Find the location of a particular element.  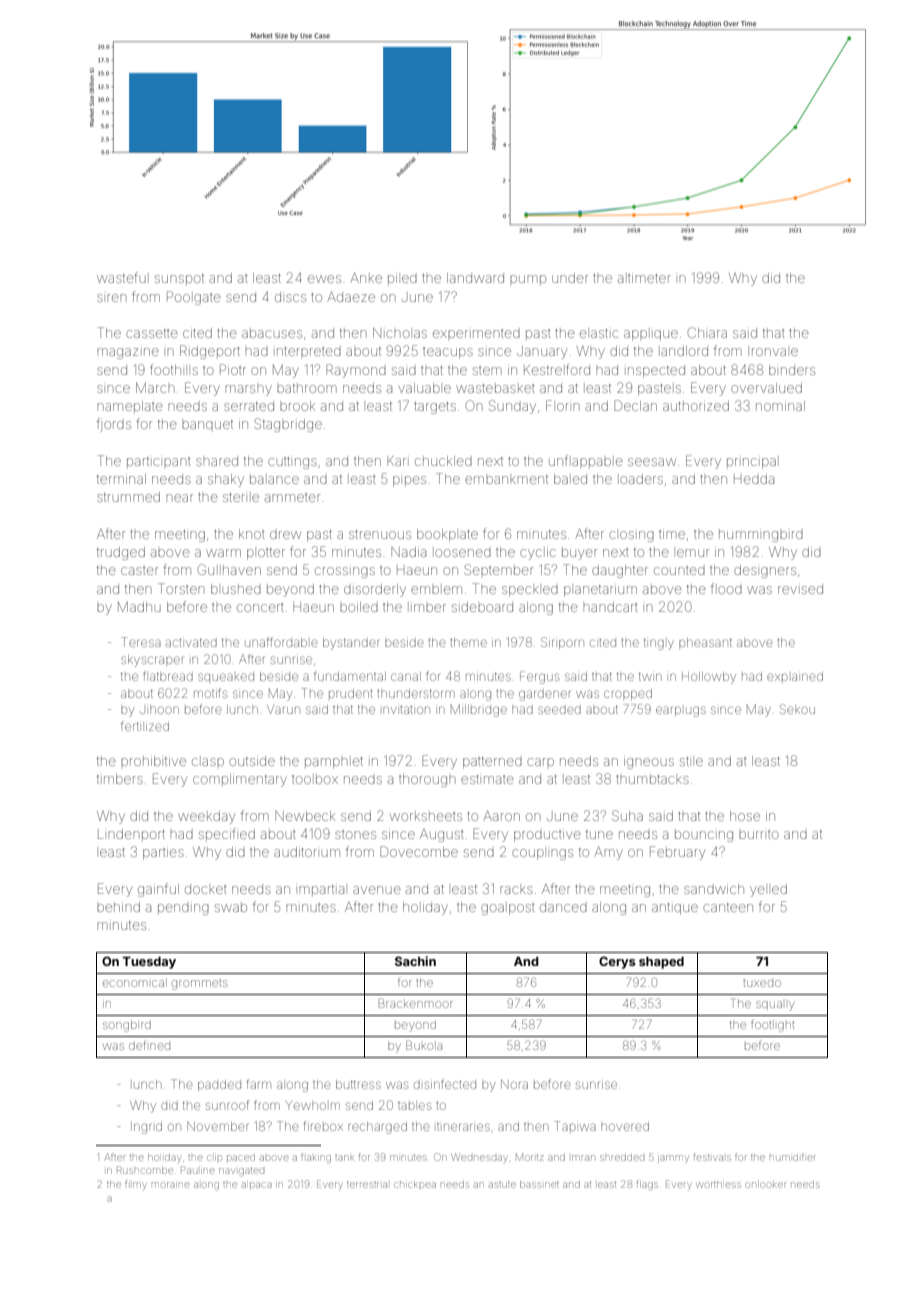

flaking is located at coordinates (316, 1158).
